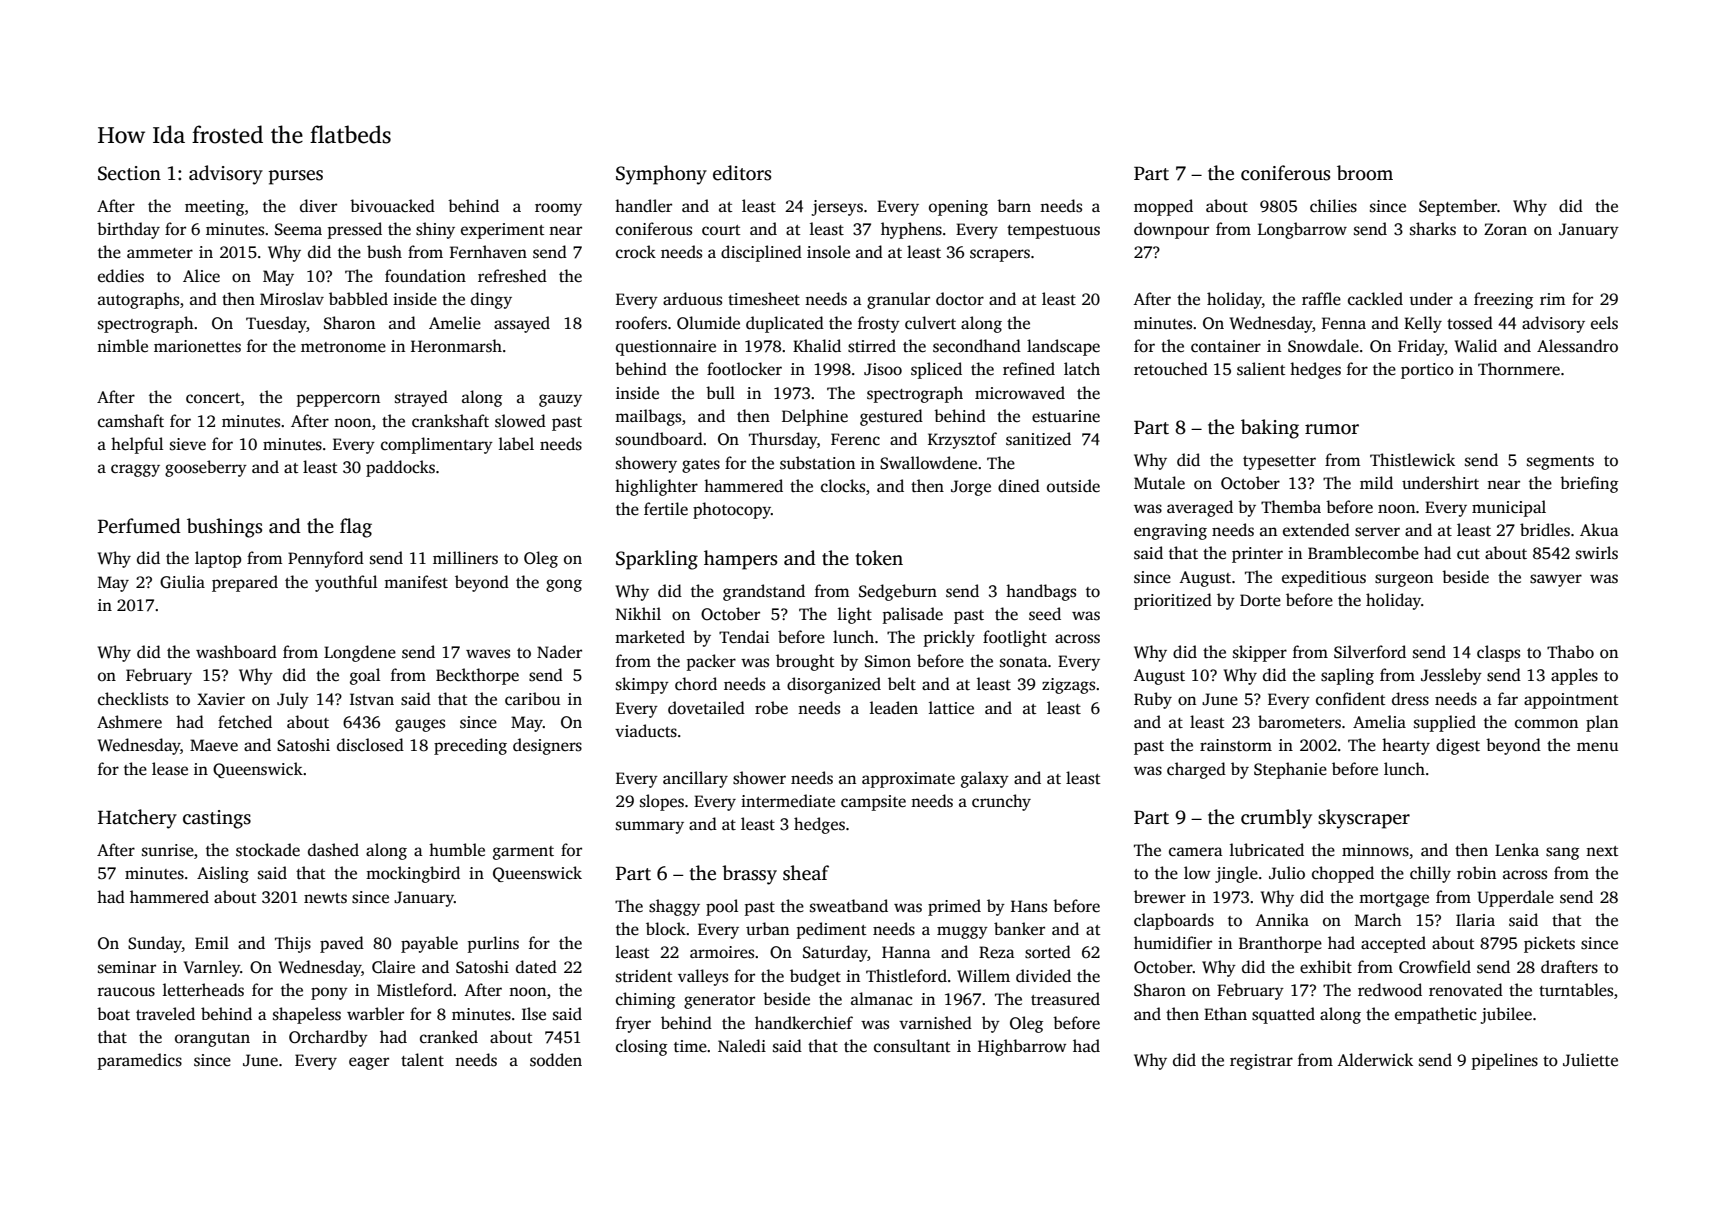 The height and width of the screenshot is (1213, 1716). What do you see at coordinates (556, 1060) in the screenshot?
I see `sodden` at bounding box center [556, 1060].
